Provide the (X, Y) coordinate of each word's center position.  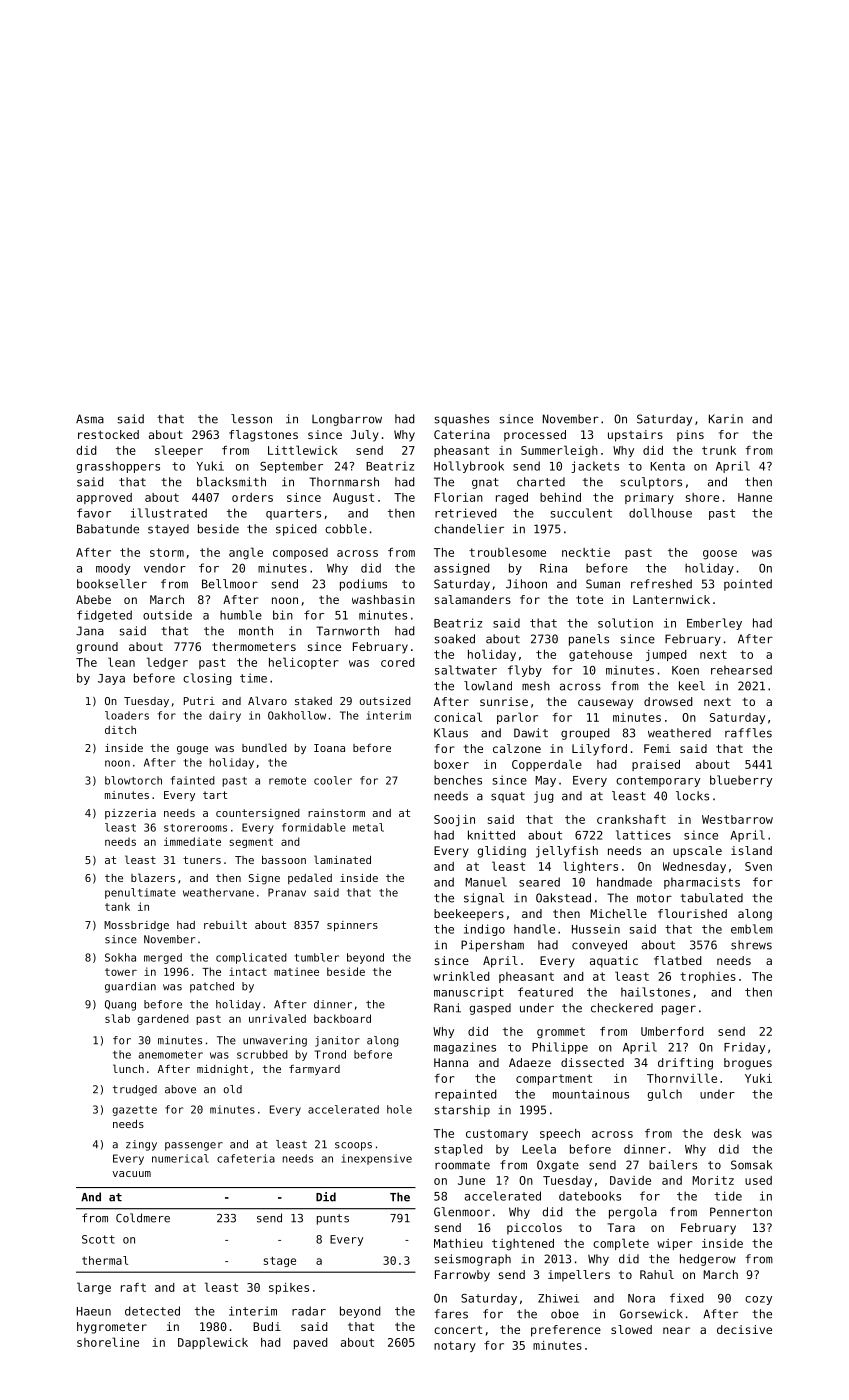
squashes (461, 420)
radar (309, 1311)
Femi (657, 748)
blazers (153, 877)
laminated (342, 859)
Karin (726, 419)
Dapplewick (213, 1343)
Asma (90, 419)
